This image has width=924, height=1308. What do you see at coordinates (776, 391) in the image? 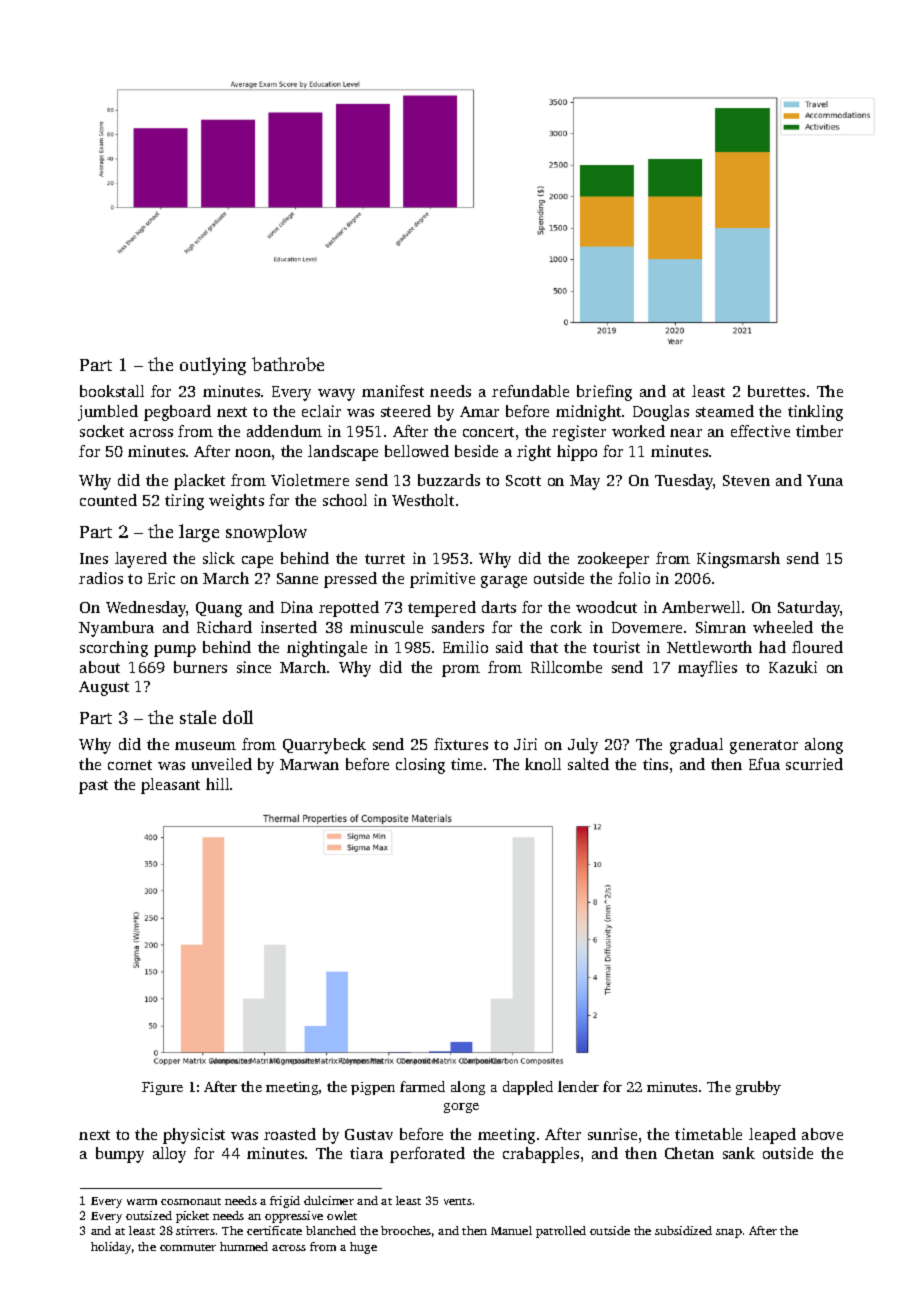
I see `burettes` at bounding box center [776, 391].
